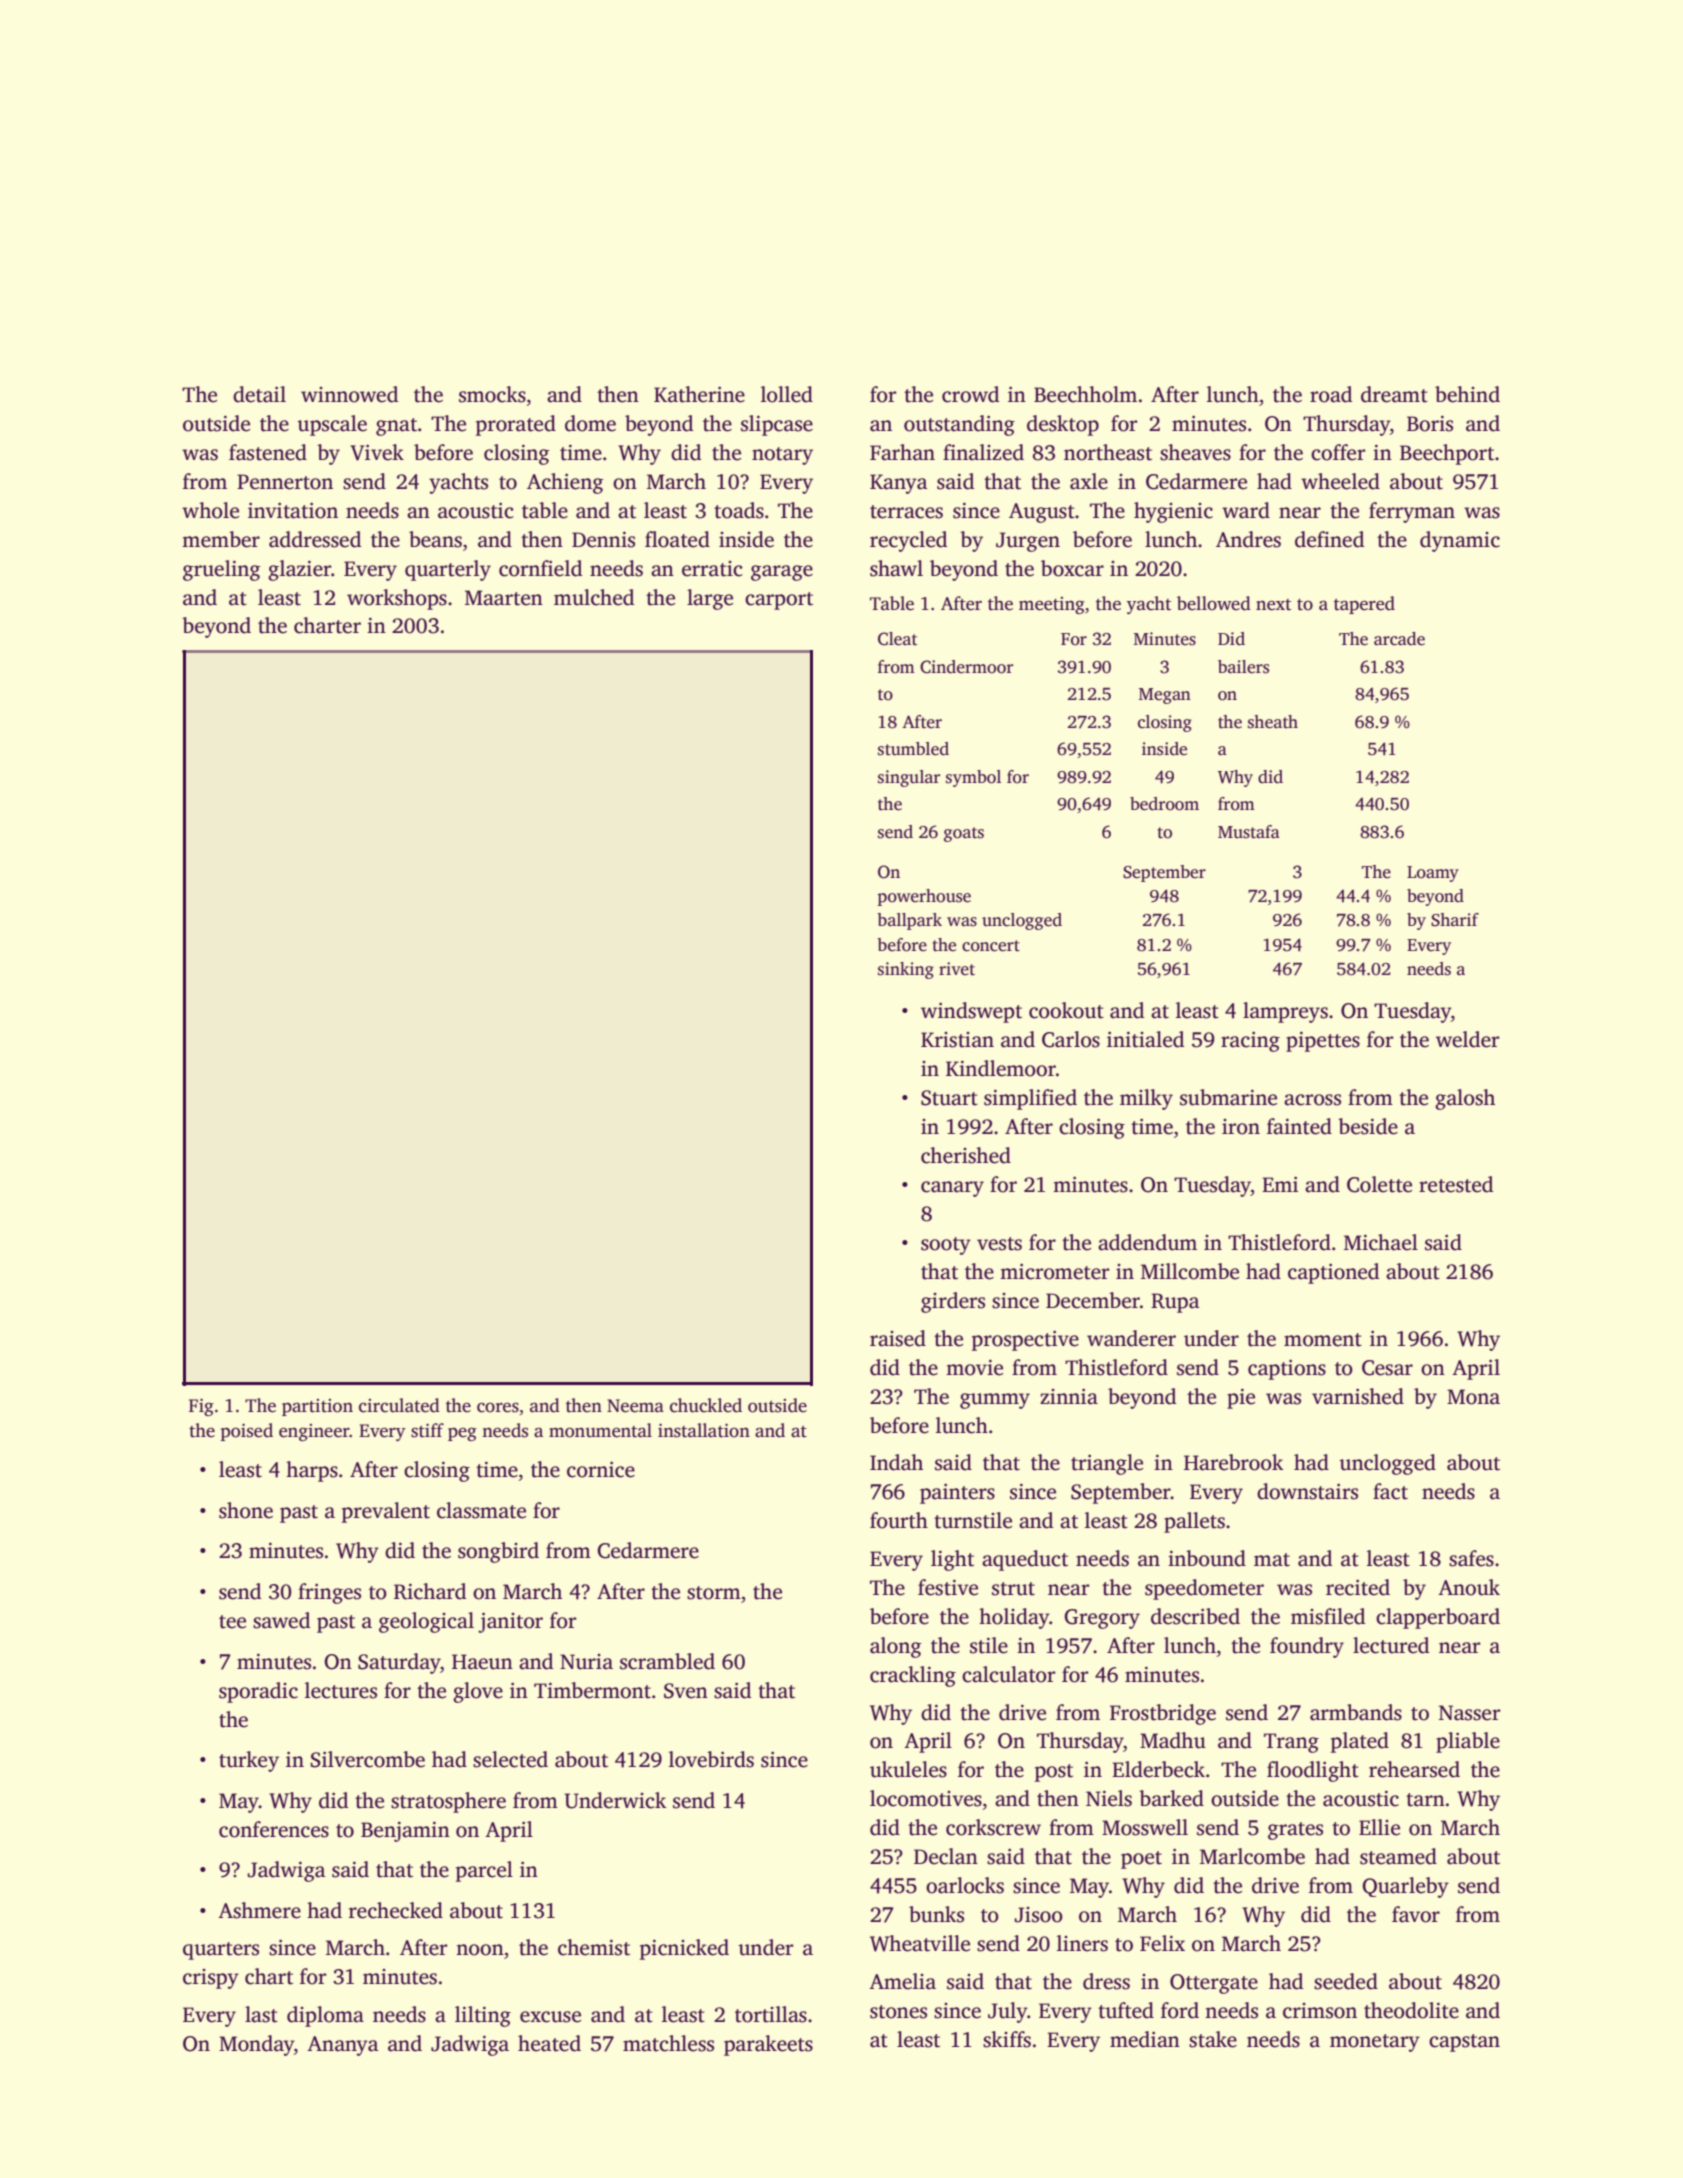 The width and height of the image is (1683, 2178). What do you see at coordinates (897, 639) in the image?
I see `Cleat` at bounding box center [897, 639].
